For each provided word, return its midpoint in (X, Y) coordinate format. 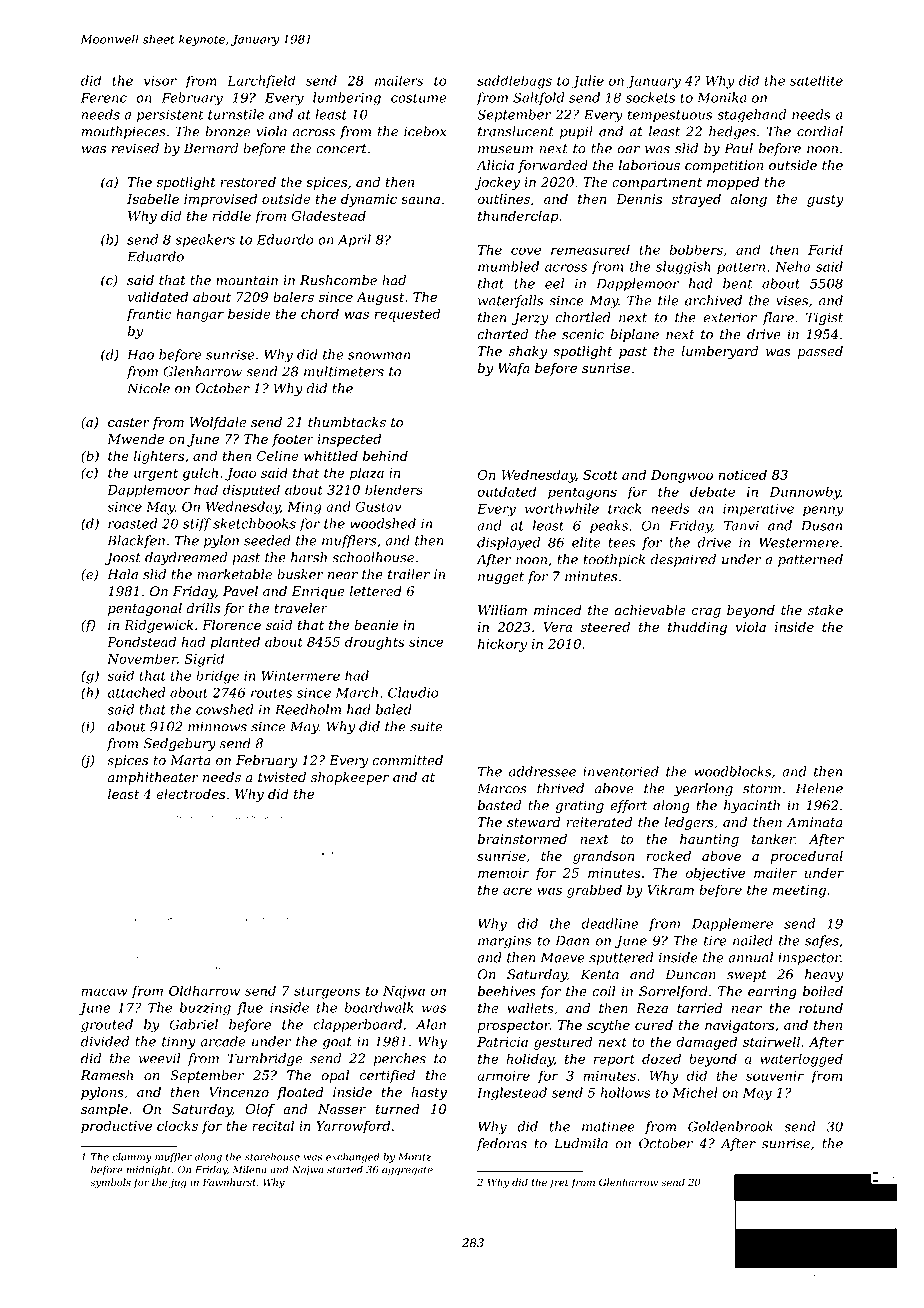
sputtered (621, 958)
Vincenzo (239, 1092)
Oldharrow (204, 990)
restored (248, 182)
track (625, 508)
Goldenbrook (730, 1126)
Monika (722, 97)
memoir (503, 873)
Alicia (495, 165)
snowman (379, 356)
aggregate (407, 1171)
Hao (140, 354)
